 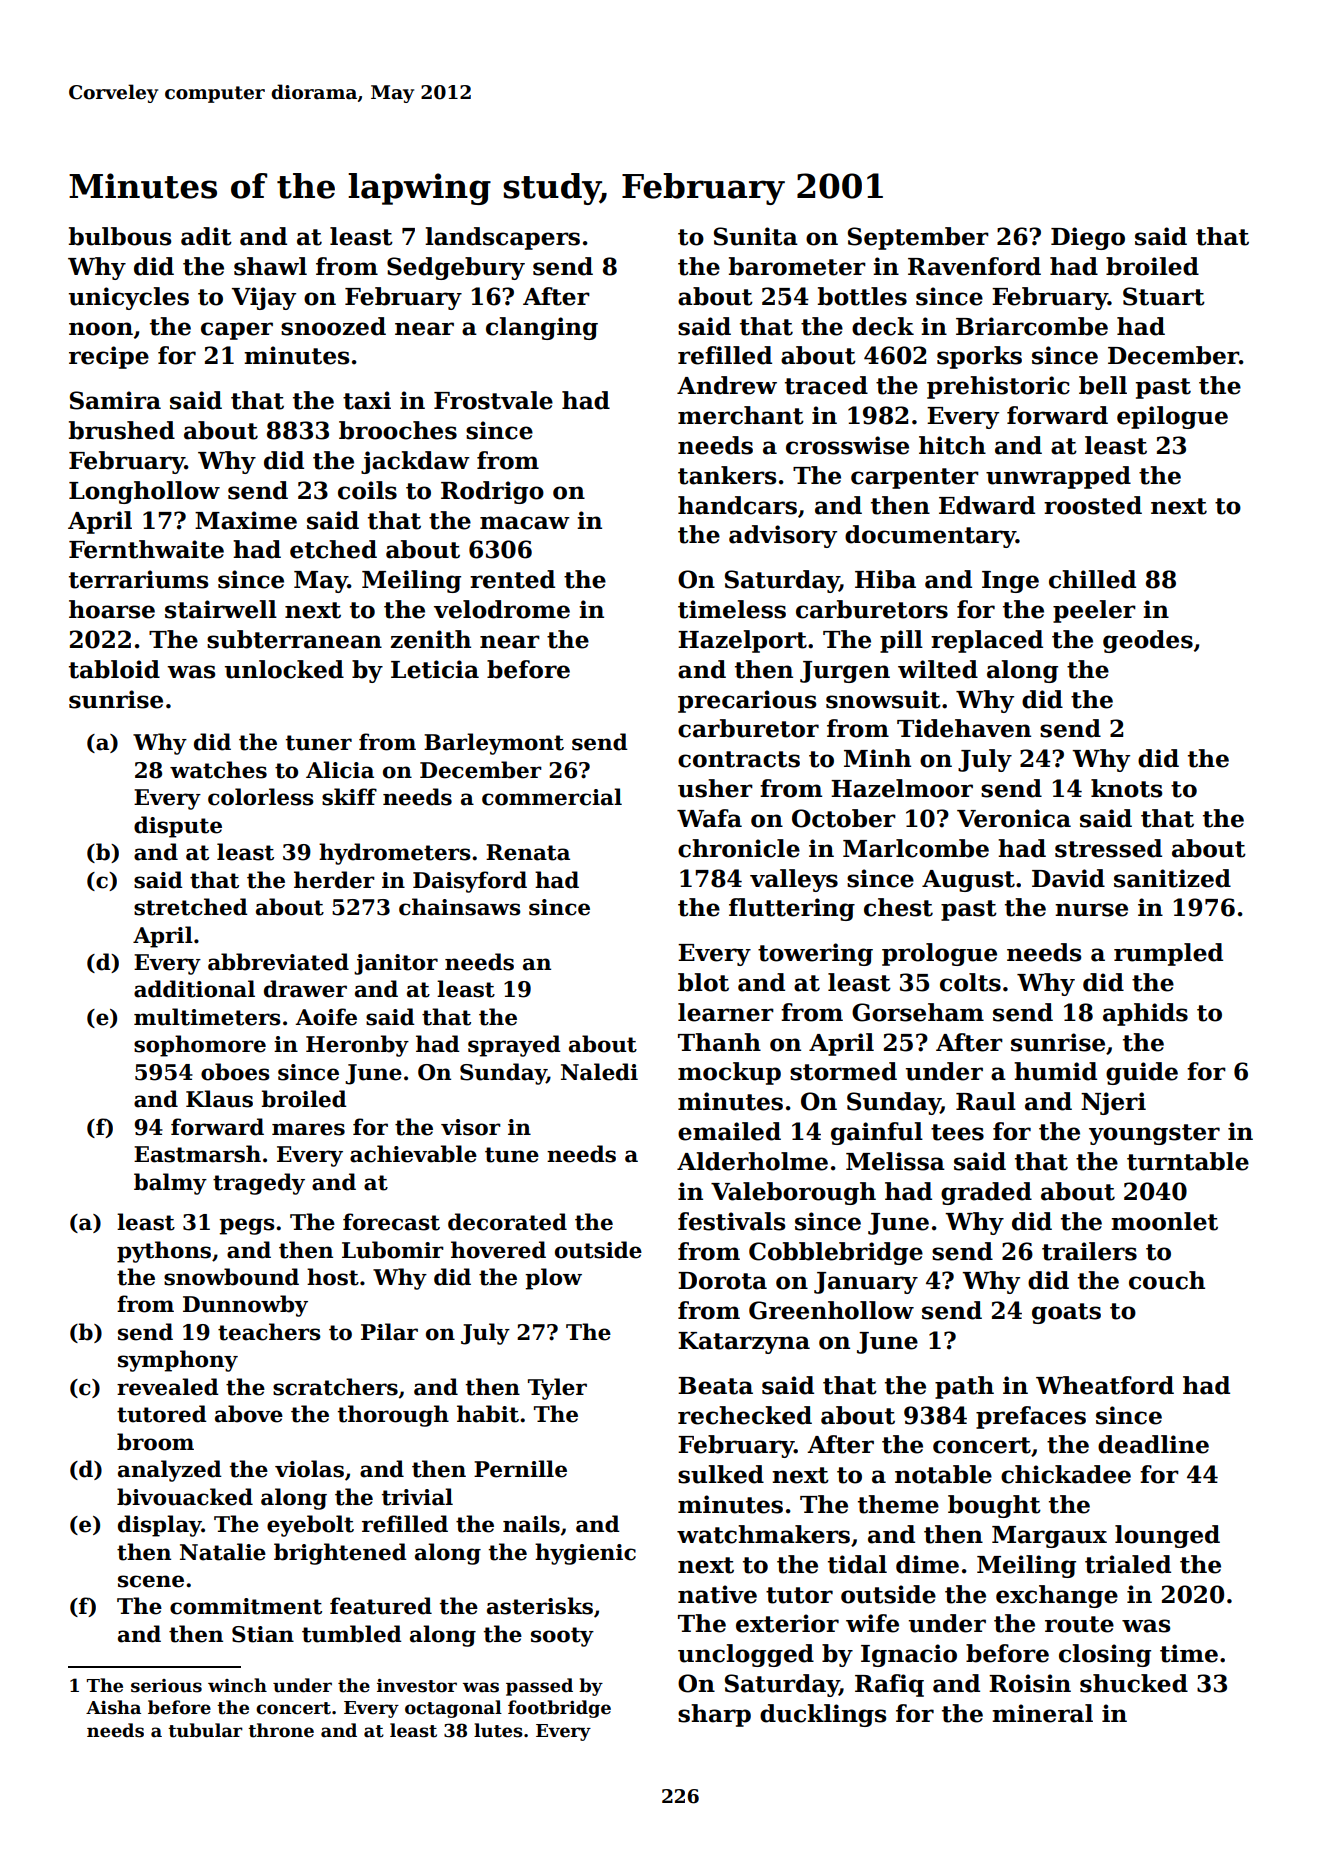 I want to click on Diego, so click(x=1088, y=238).
